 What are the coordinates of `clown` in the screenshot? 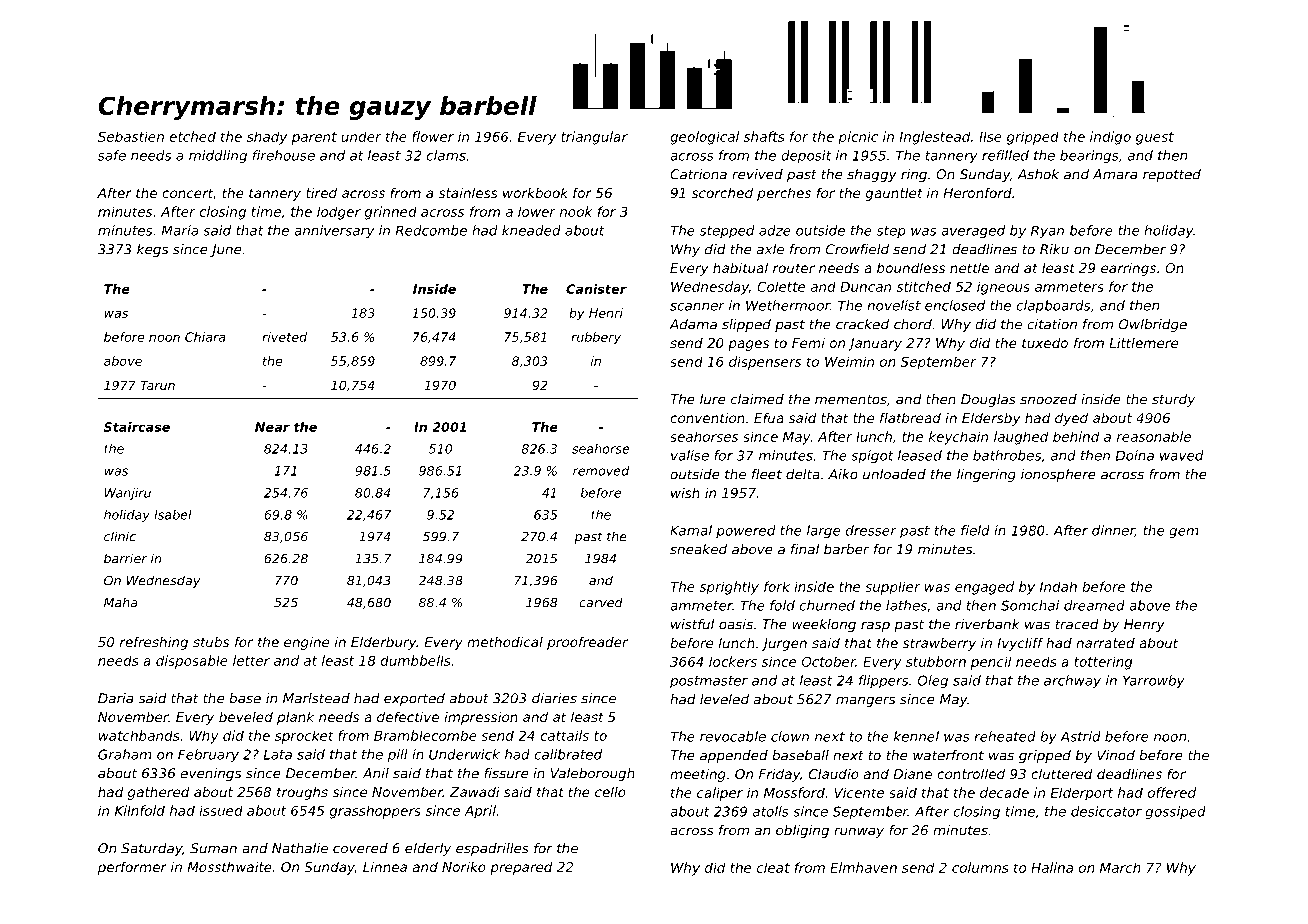 It's located at (790, 736).
